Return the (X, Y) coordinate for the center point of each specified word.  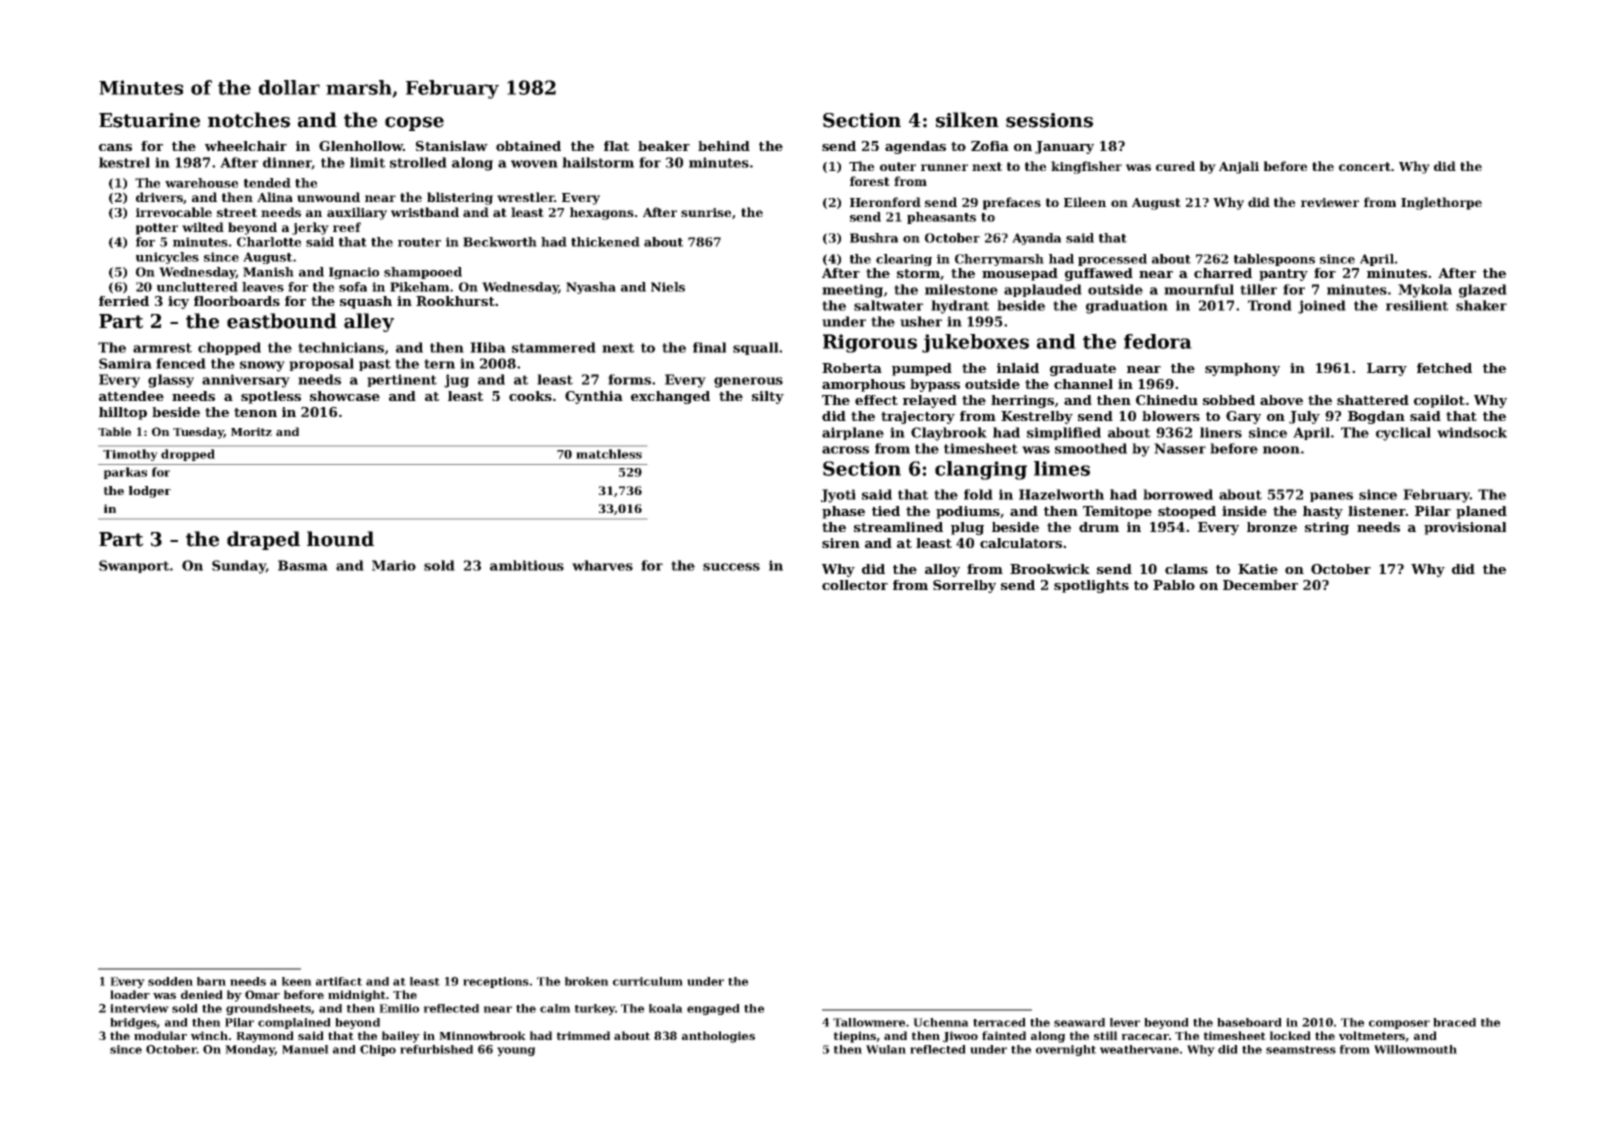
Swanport (134, 566)
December (1260, 585)
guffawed (1099, 274)
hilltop (123, 413)
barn (211, 981)
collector (855, 585)
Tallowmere (869, 1022)
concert (1365, 166)
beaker (664, 146)
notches (249, 120)
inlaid (1018, 368)
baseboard (1249, 1022)
